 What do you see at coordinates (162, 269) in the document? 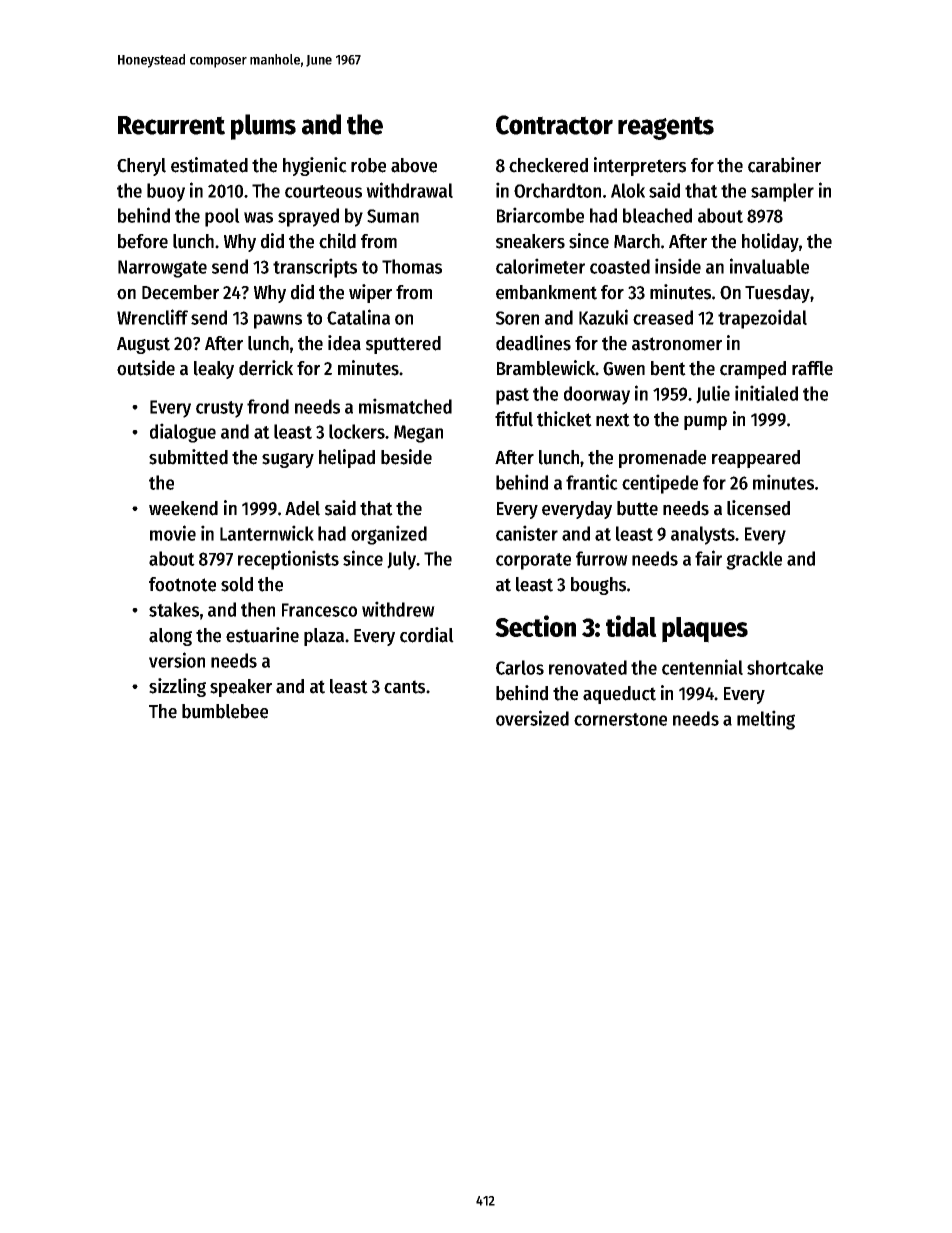
I see `Narrowgate` at bounding box center [162, 269].
